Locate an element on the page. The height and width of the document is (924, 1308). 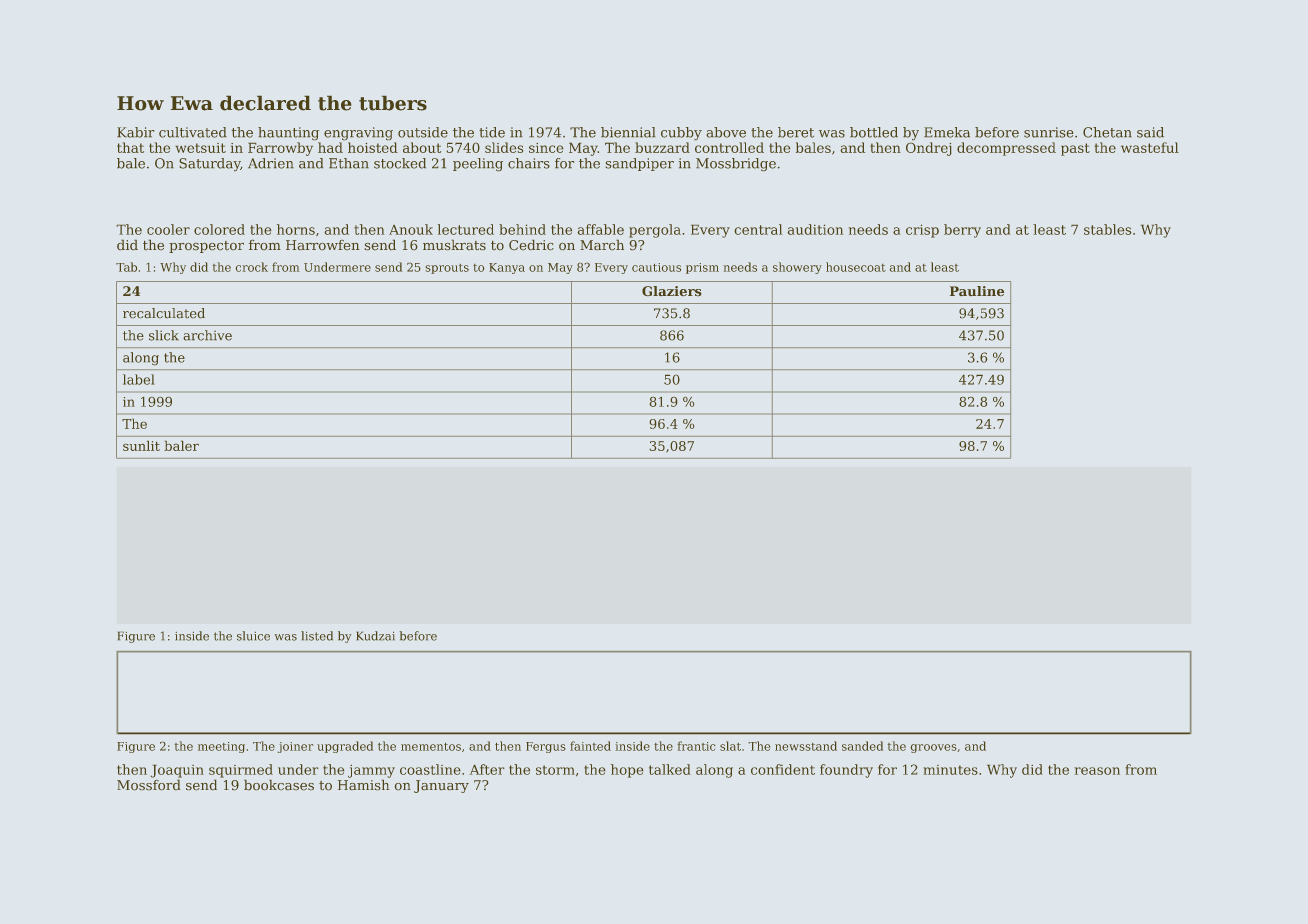
Kanya is located at coordinates (507, 268).
